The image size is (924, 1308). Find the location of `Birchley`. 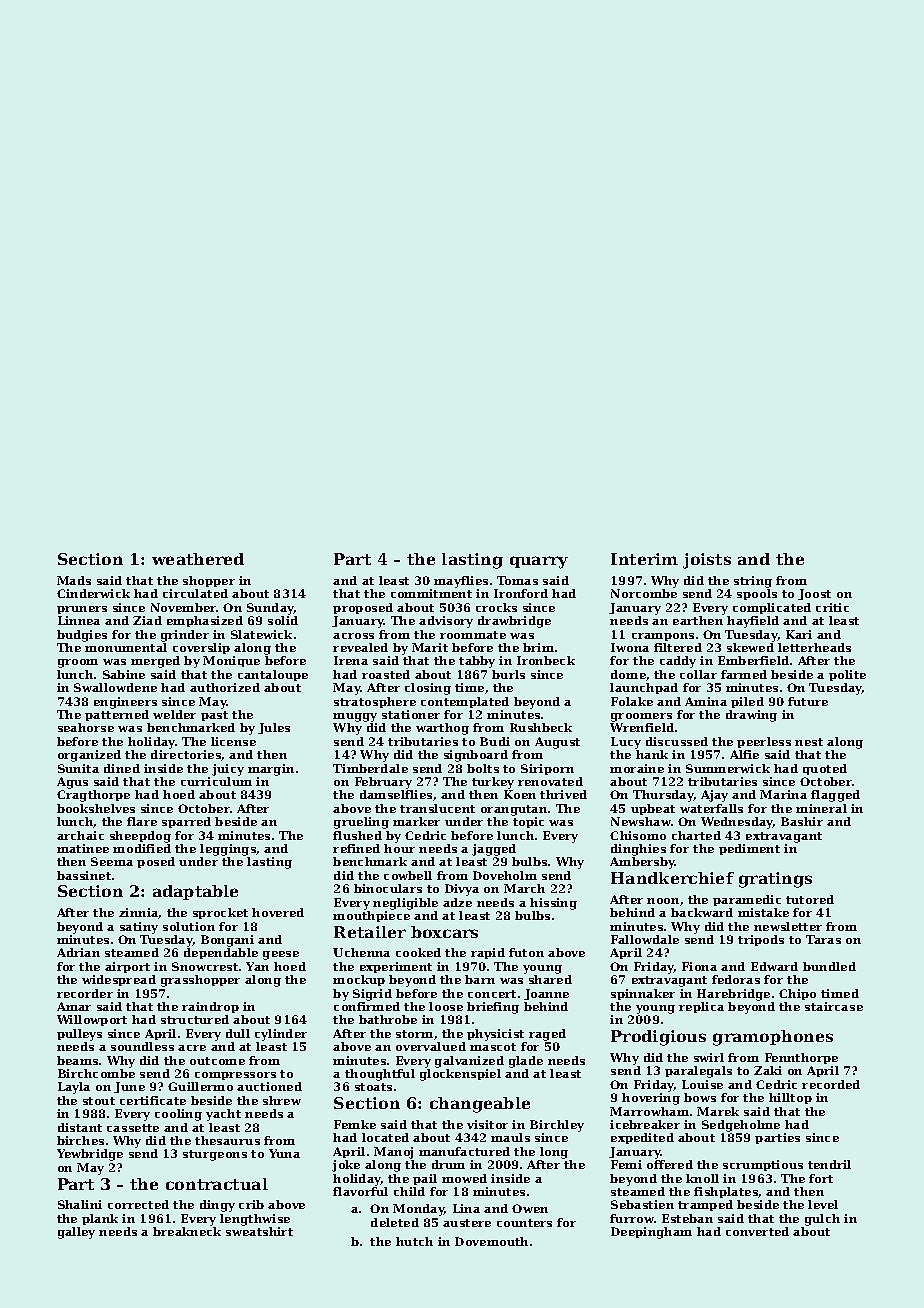

Birchley is located at coordinates (557, 1126).
